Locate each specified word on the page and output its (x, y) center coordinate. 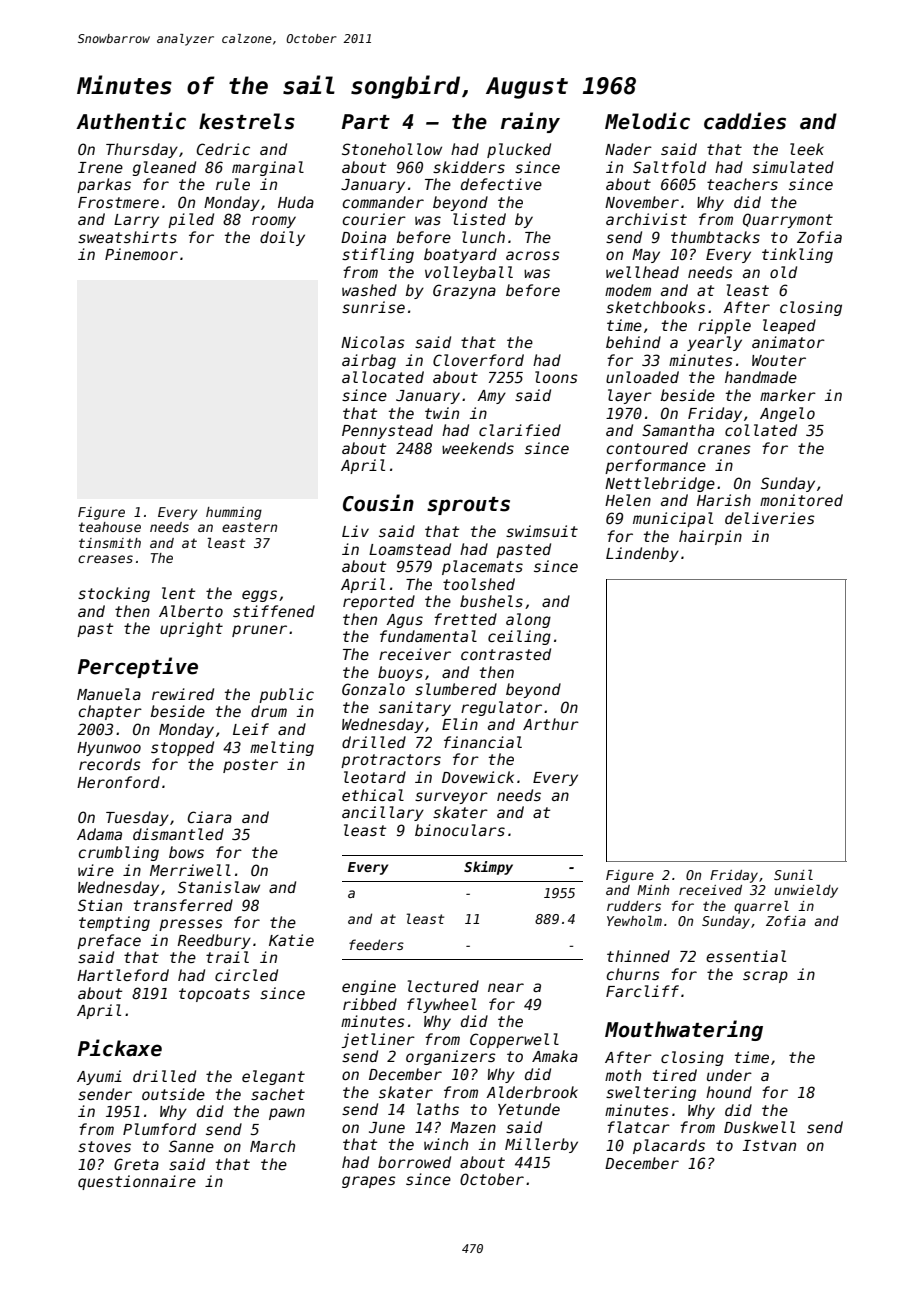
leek (807, 149)
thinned (638, 956)
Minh (653, 890)
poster (250, 766)
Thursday (142, 150)
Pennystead (387, 431)
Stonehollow (392, 149)
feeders (376, 944)
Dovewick (478, 777)
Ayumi (99, 1077)
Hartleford (123, 975)
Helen (628, 500)
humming (234, 513)
